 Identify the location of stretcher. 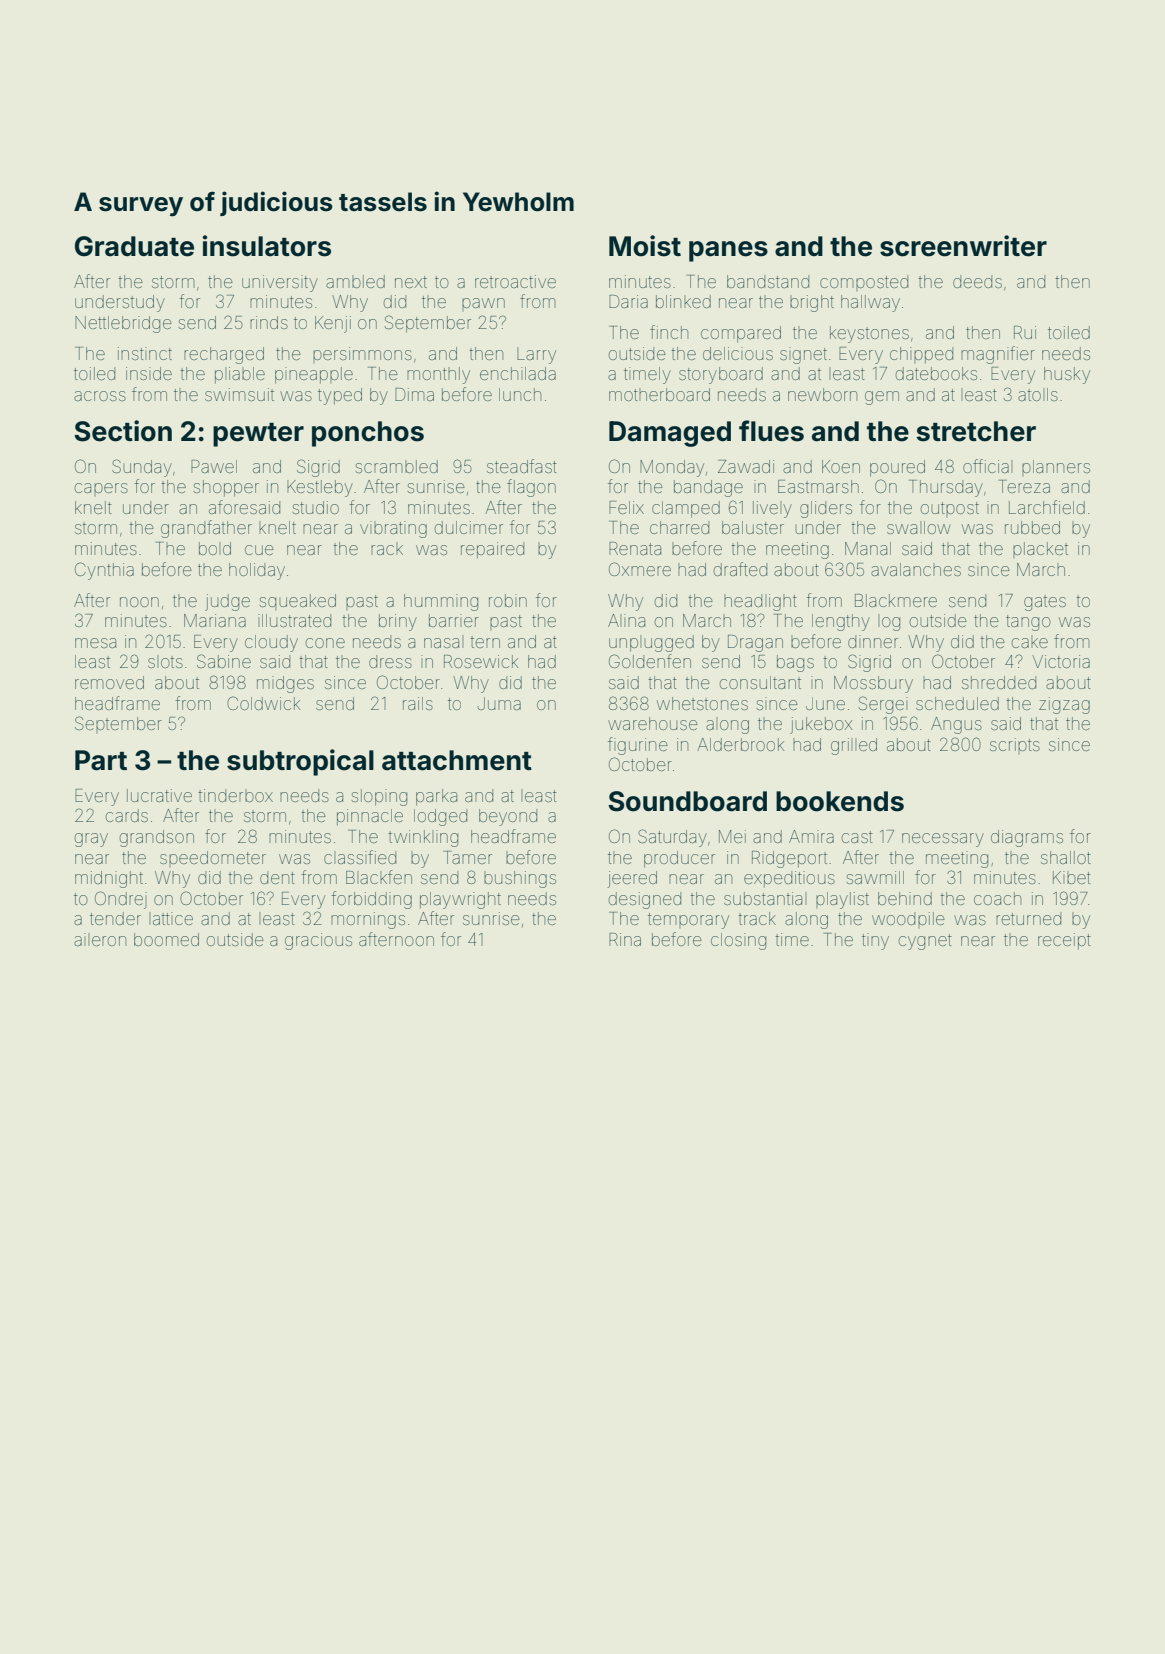
(976, 431).
